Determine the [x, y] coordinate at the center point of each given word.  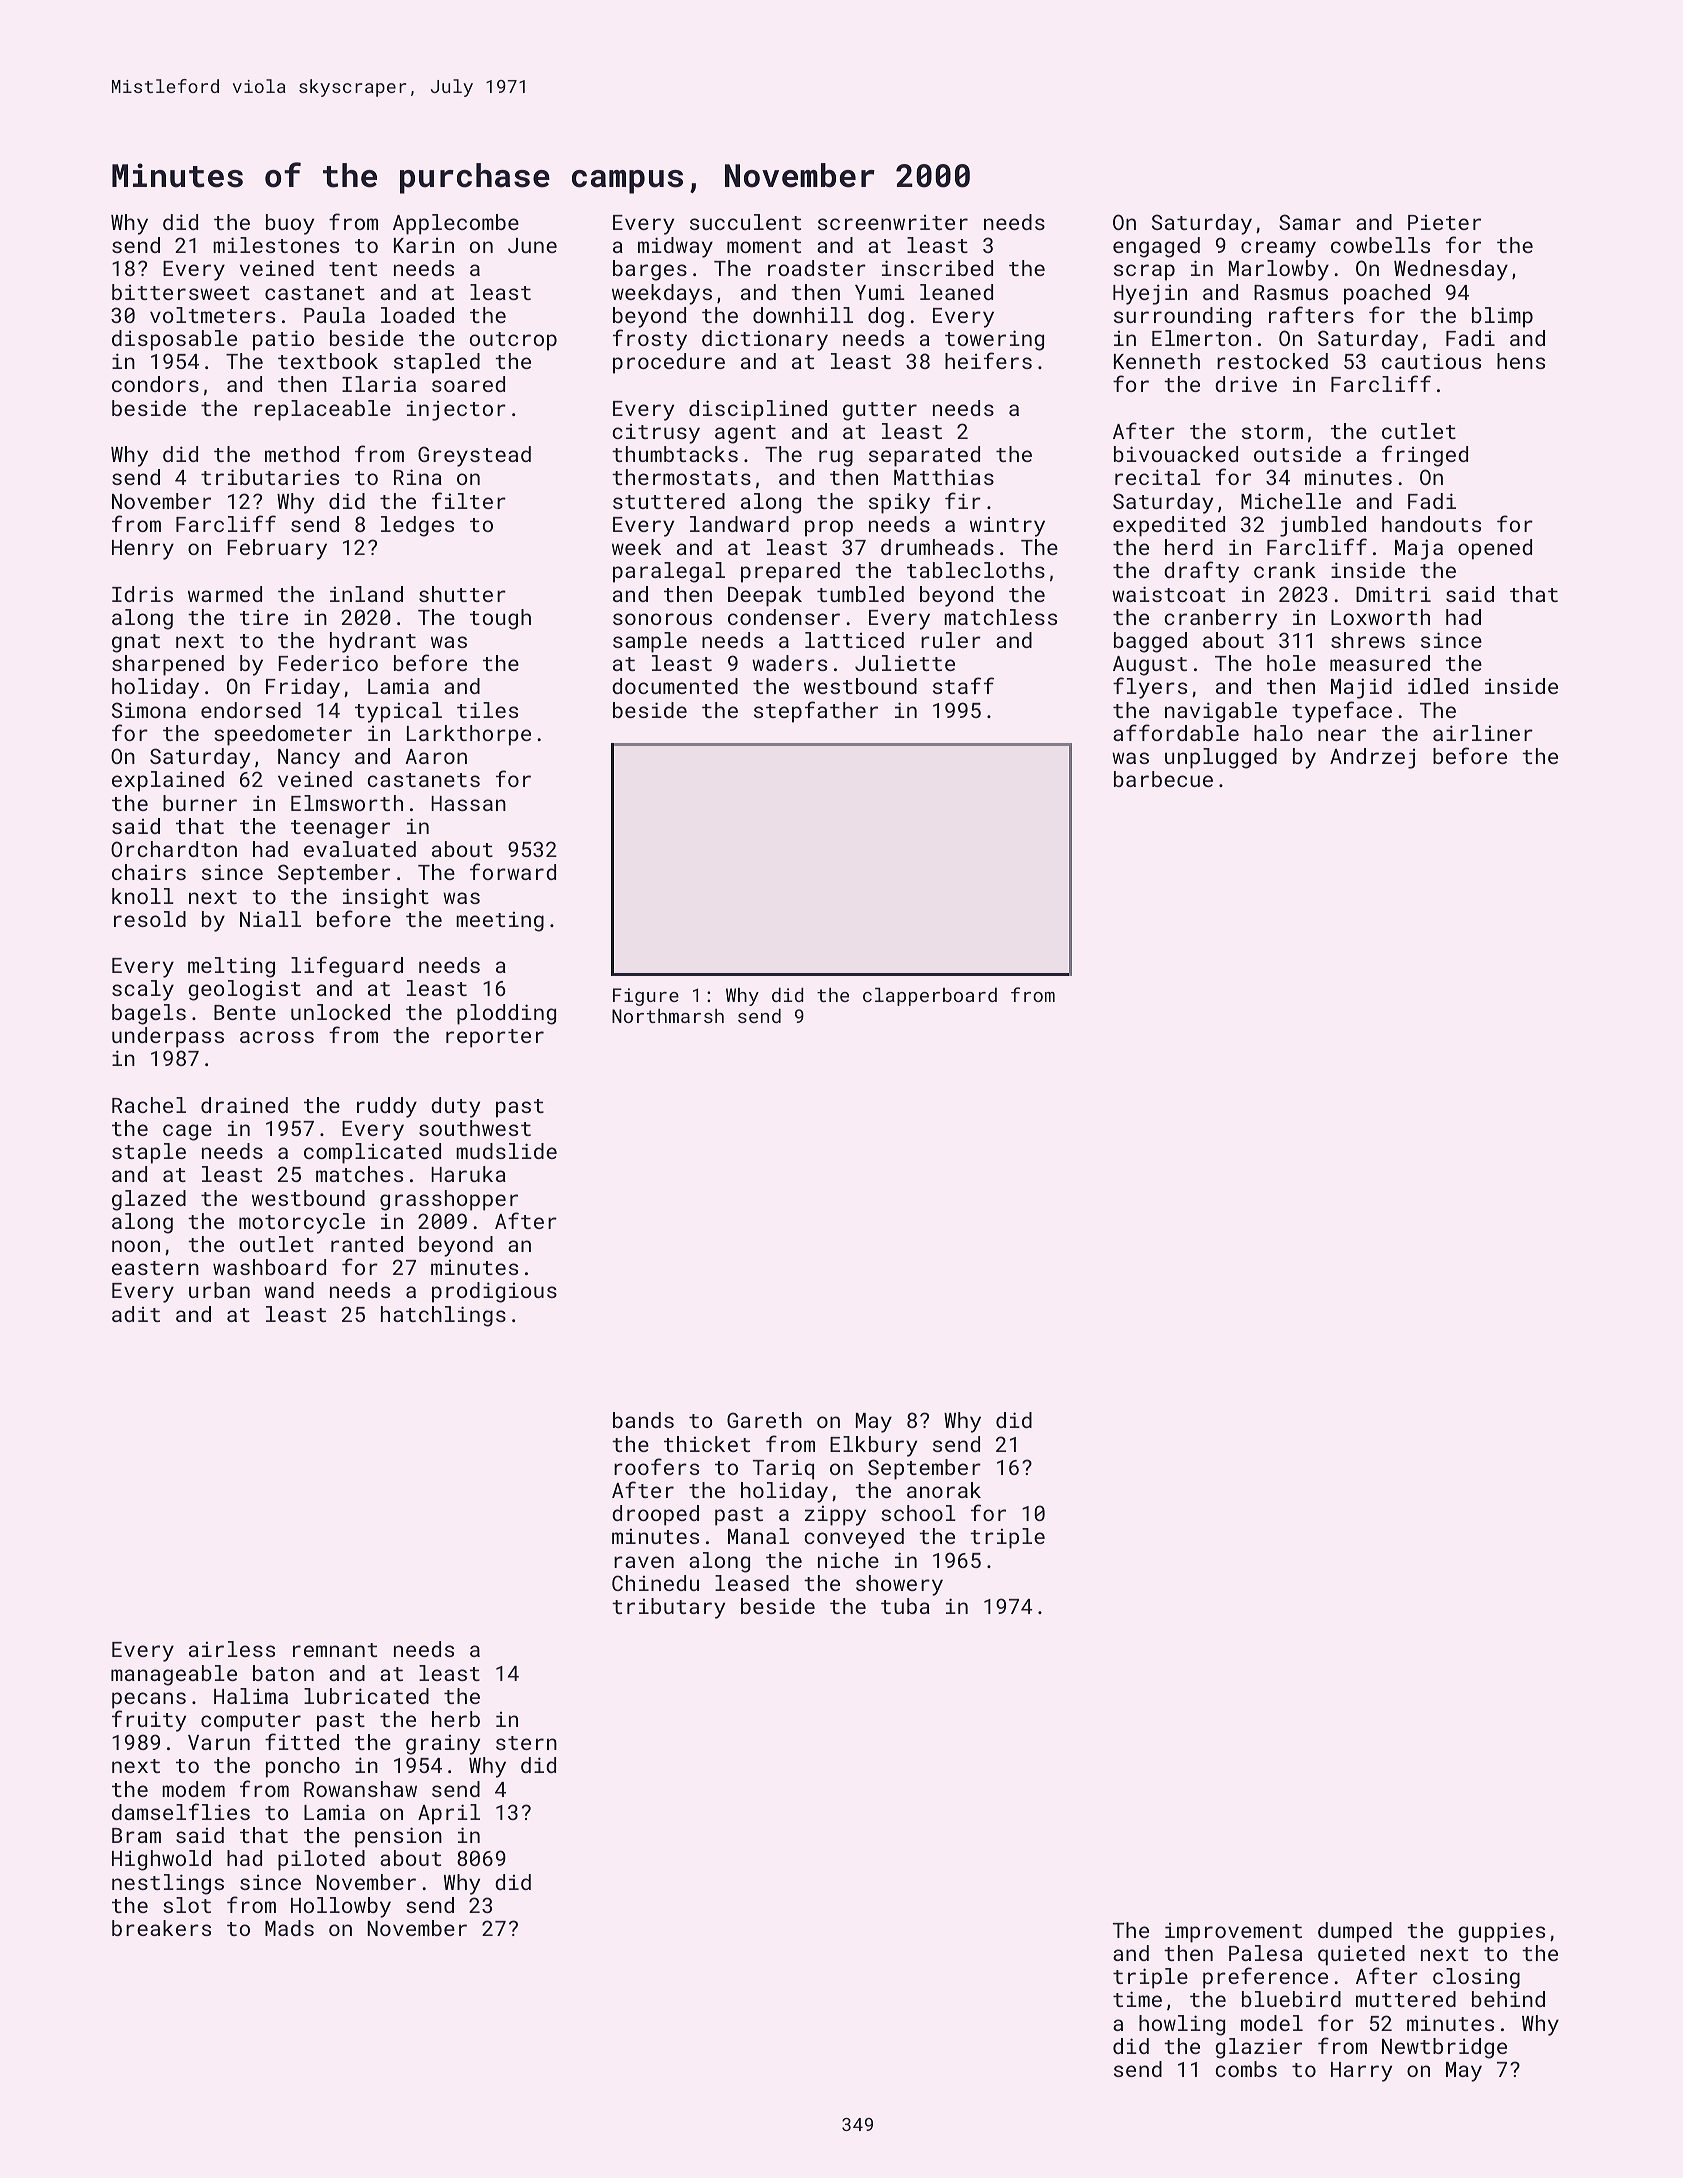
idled [1438, 686]
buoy [290, 224]
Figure [646, 997]
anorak [944, 1490]
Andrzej [1372, 758]
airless [232, 1649]
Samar [1310, 222]
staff [963, 685]
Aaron [436, 756]
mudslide [506, 1151]
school [919, 1513]
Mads [289, 1928]
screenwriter [893, 222]
